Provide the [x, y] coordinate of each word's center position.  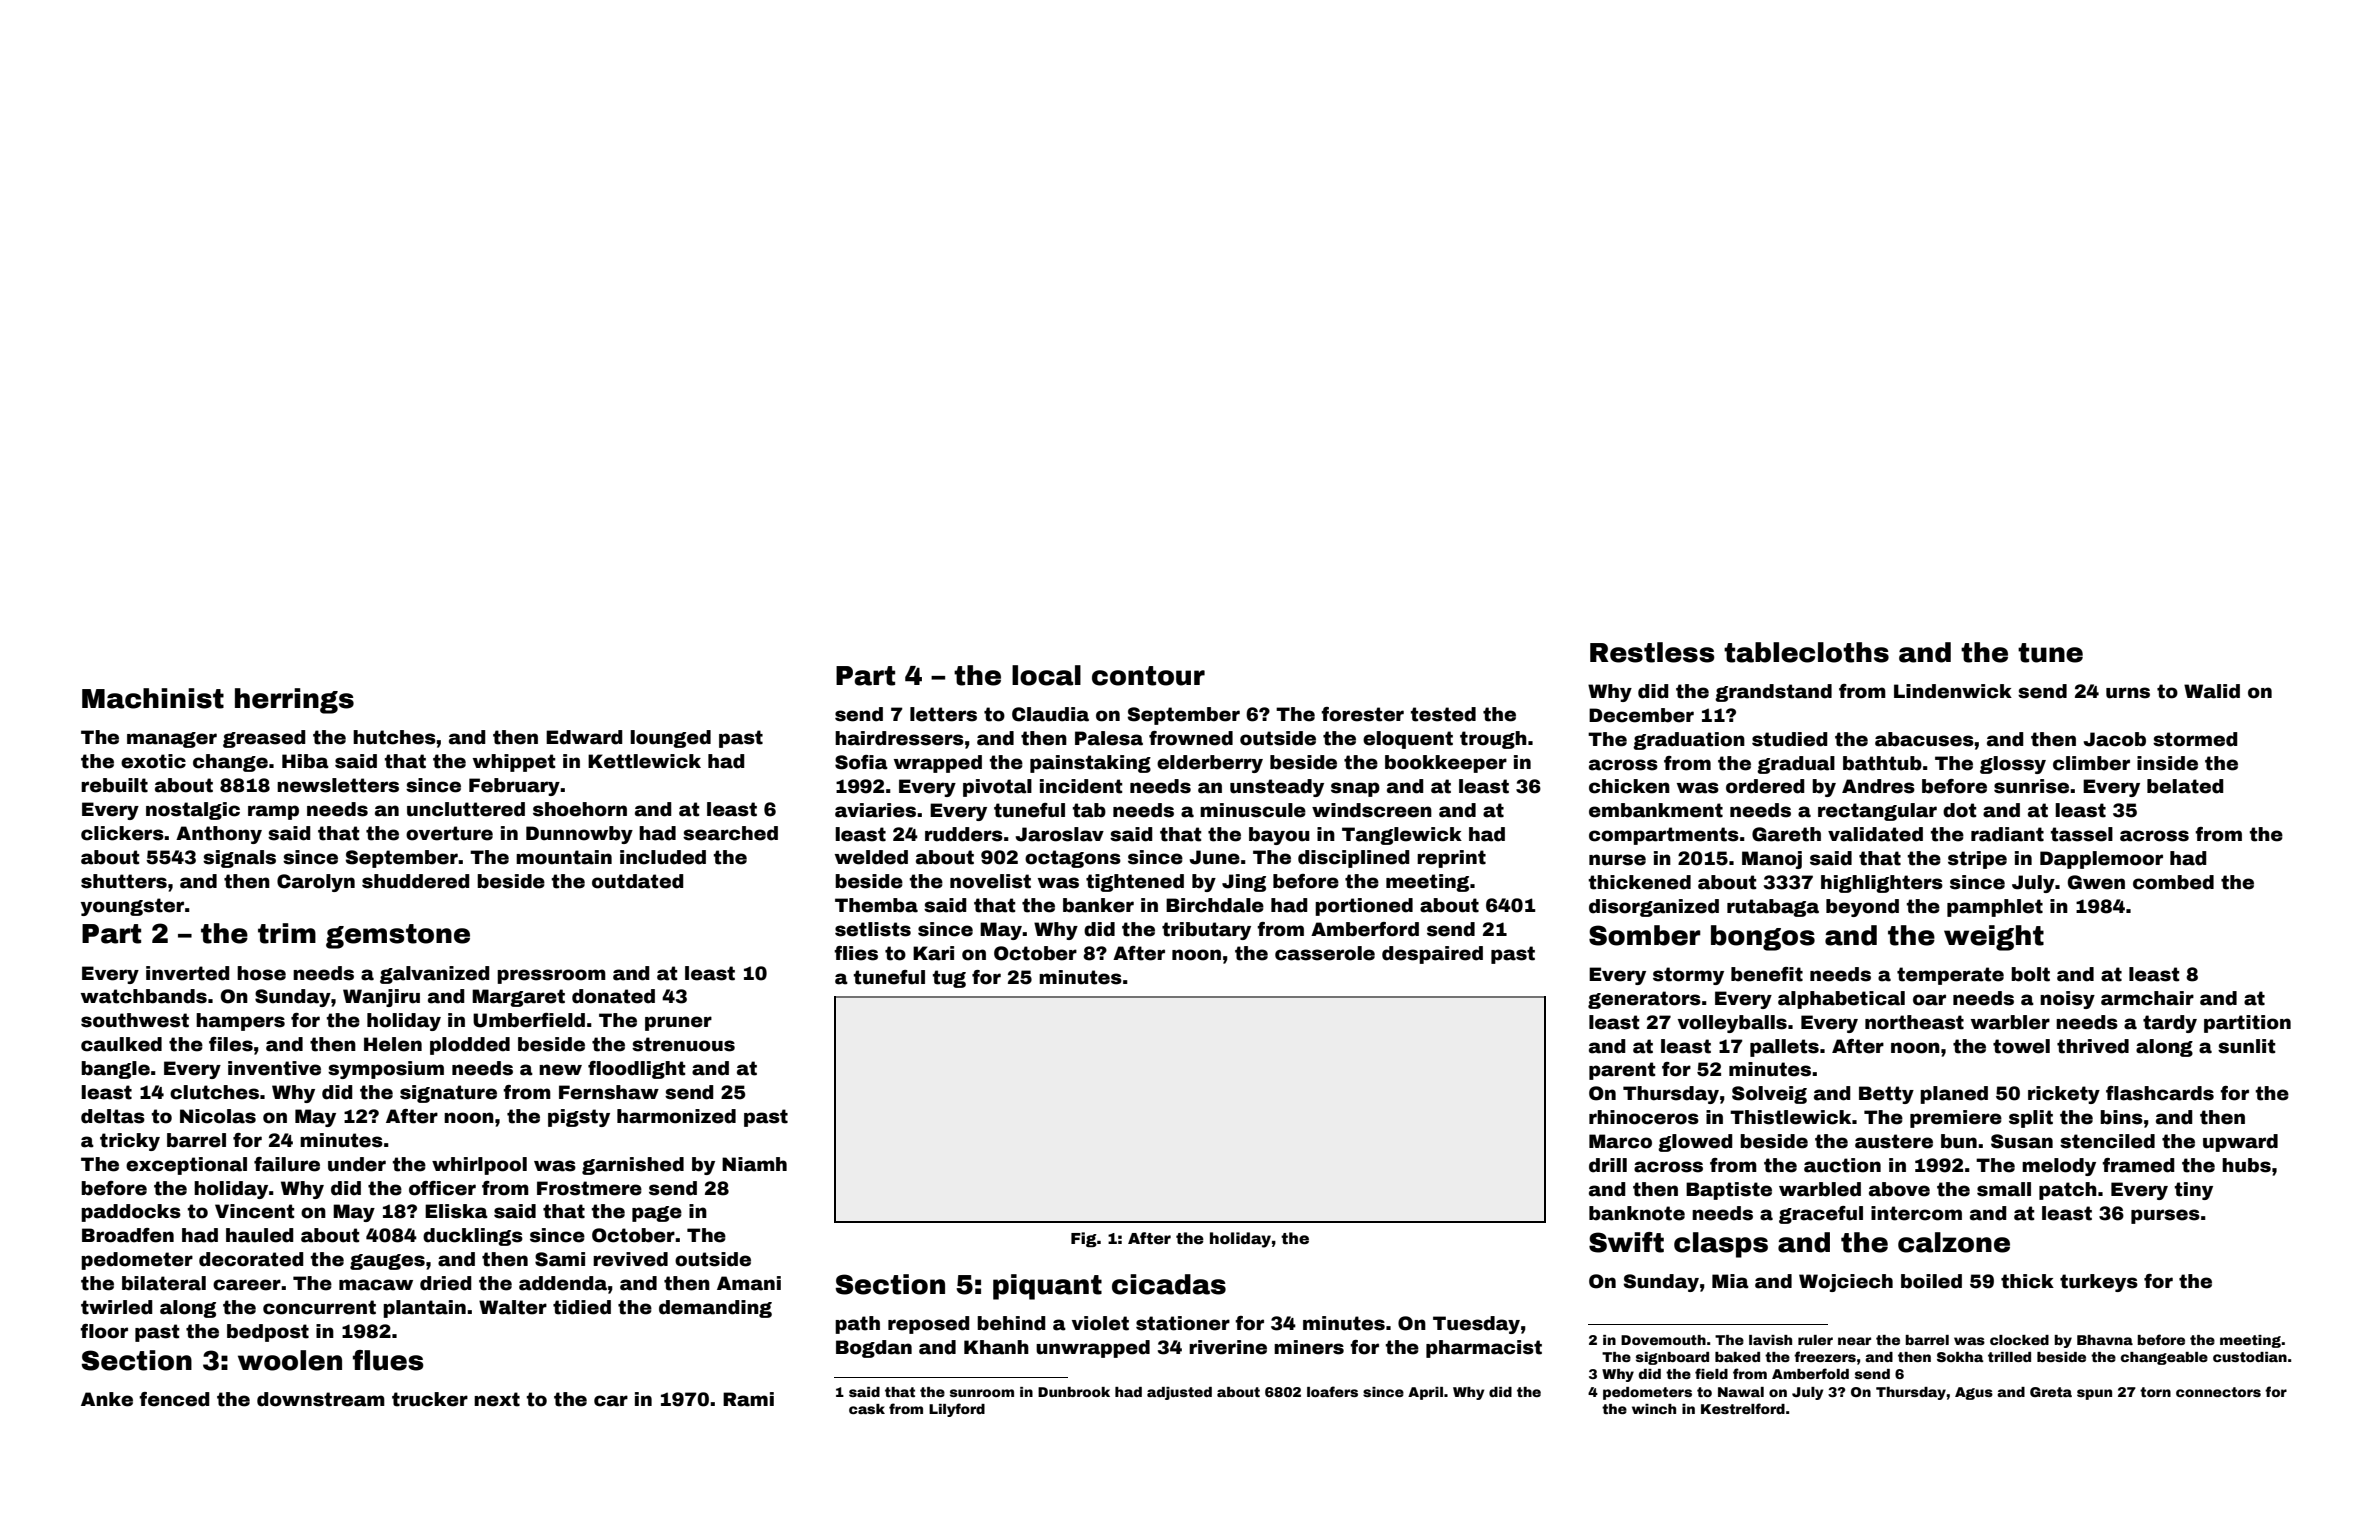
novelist [990, 881]
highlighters [1882, 884]
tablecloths [1806, 652]
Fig [1084, 1239]
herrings [294, 701]
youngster [132, 907]
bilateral [164, 1283]
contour [1148, 676]
